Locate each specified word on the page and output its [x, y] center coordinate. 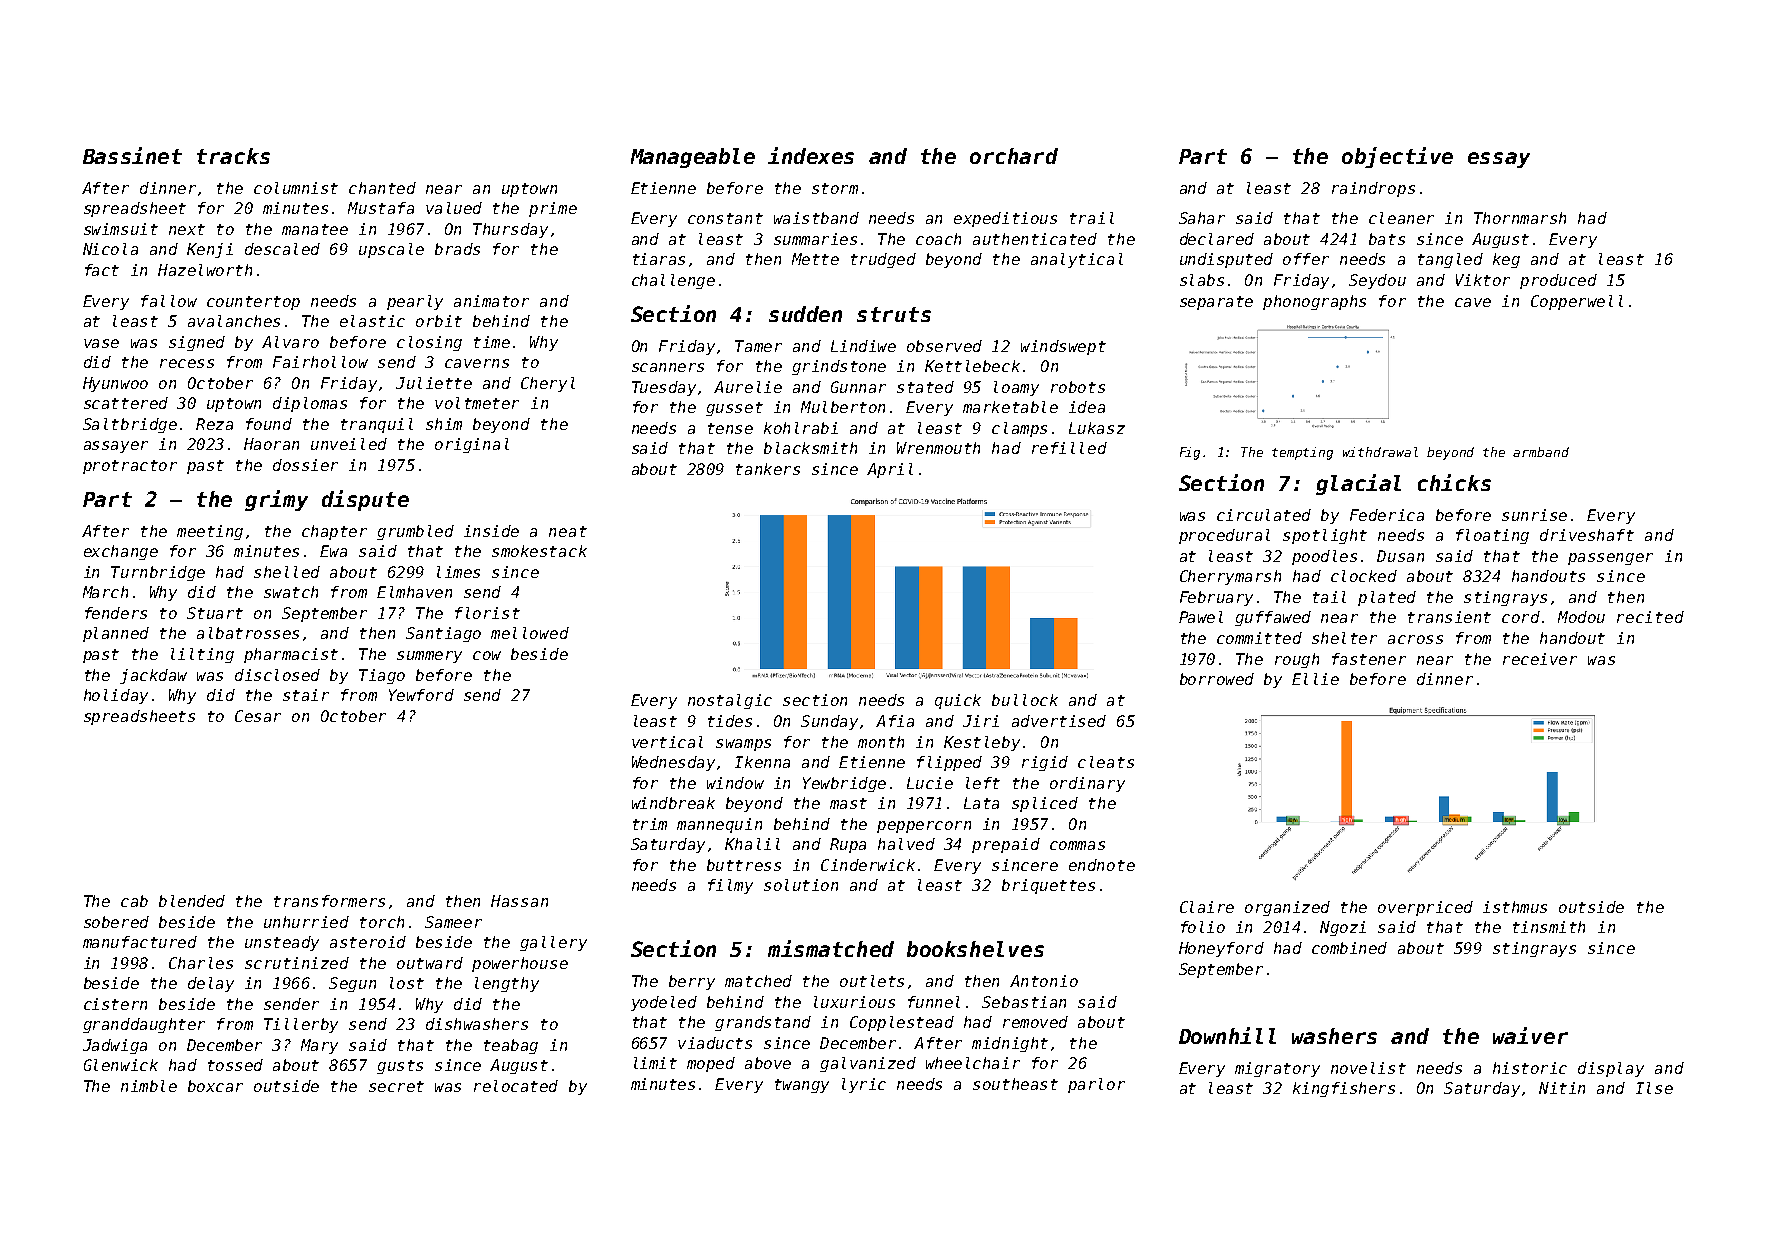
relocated [516, 1086]
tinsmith [1549, 927]
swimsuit [121, 229]
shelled [287, 572]
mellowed [530, 633]
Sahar [1202, 218]
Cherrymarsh [1230, 577]
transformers [329, 901]
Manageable [693, 158]
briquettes [1048, 886]
